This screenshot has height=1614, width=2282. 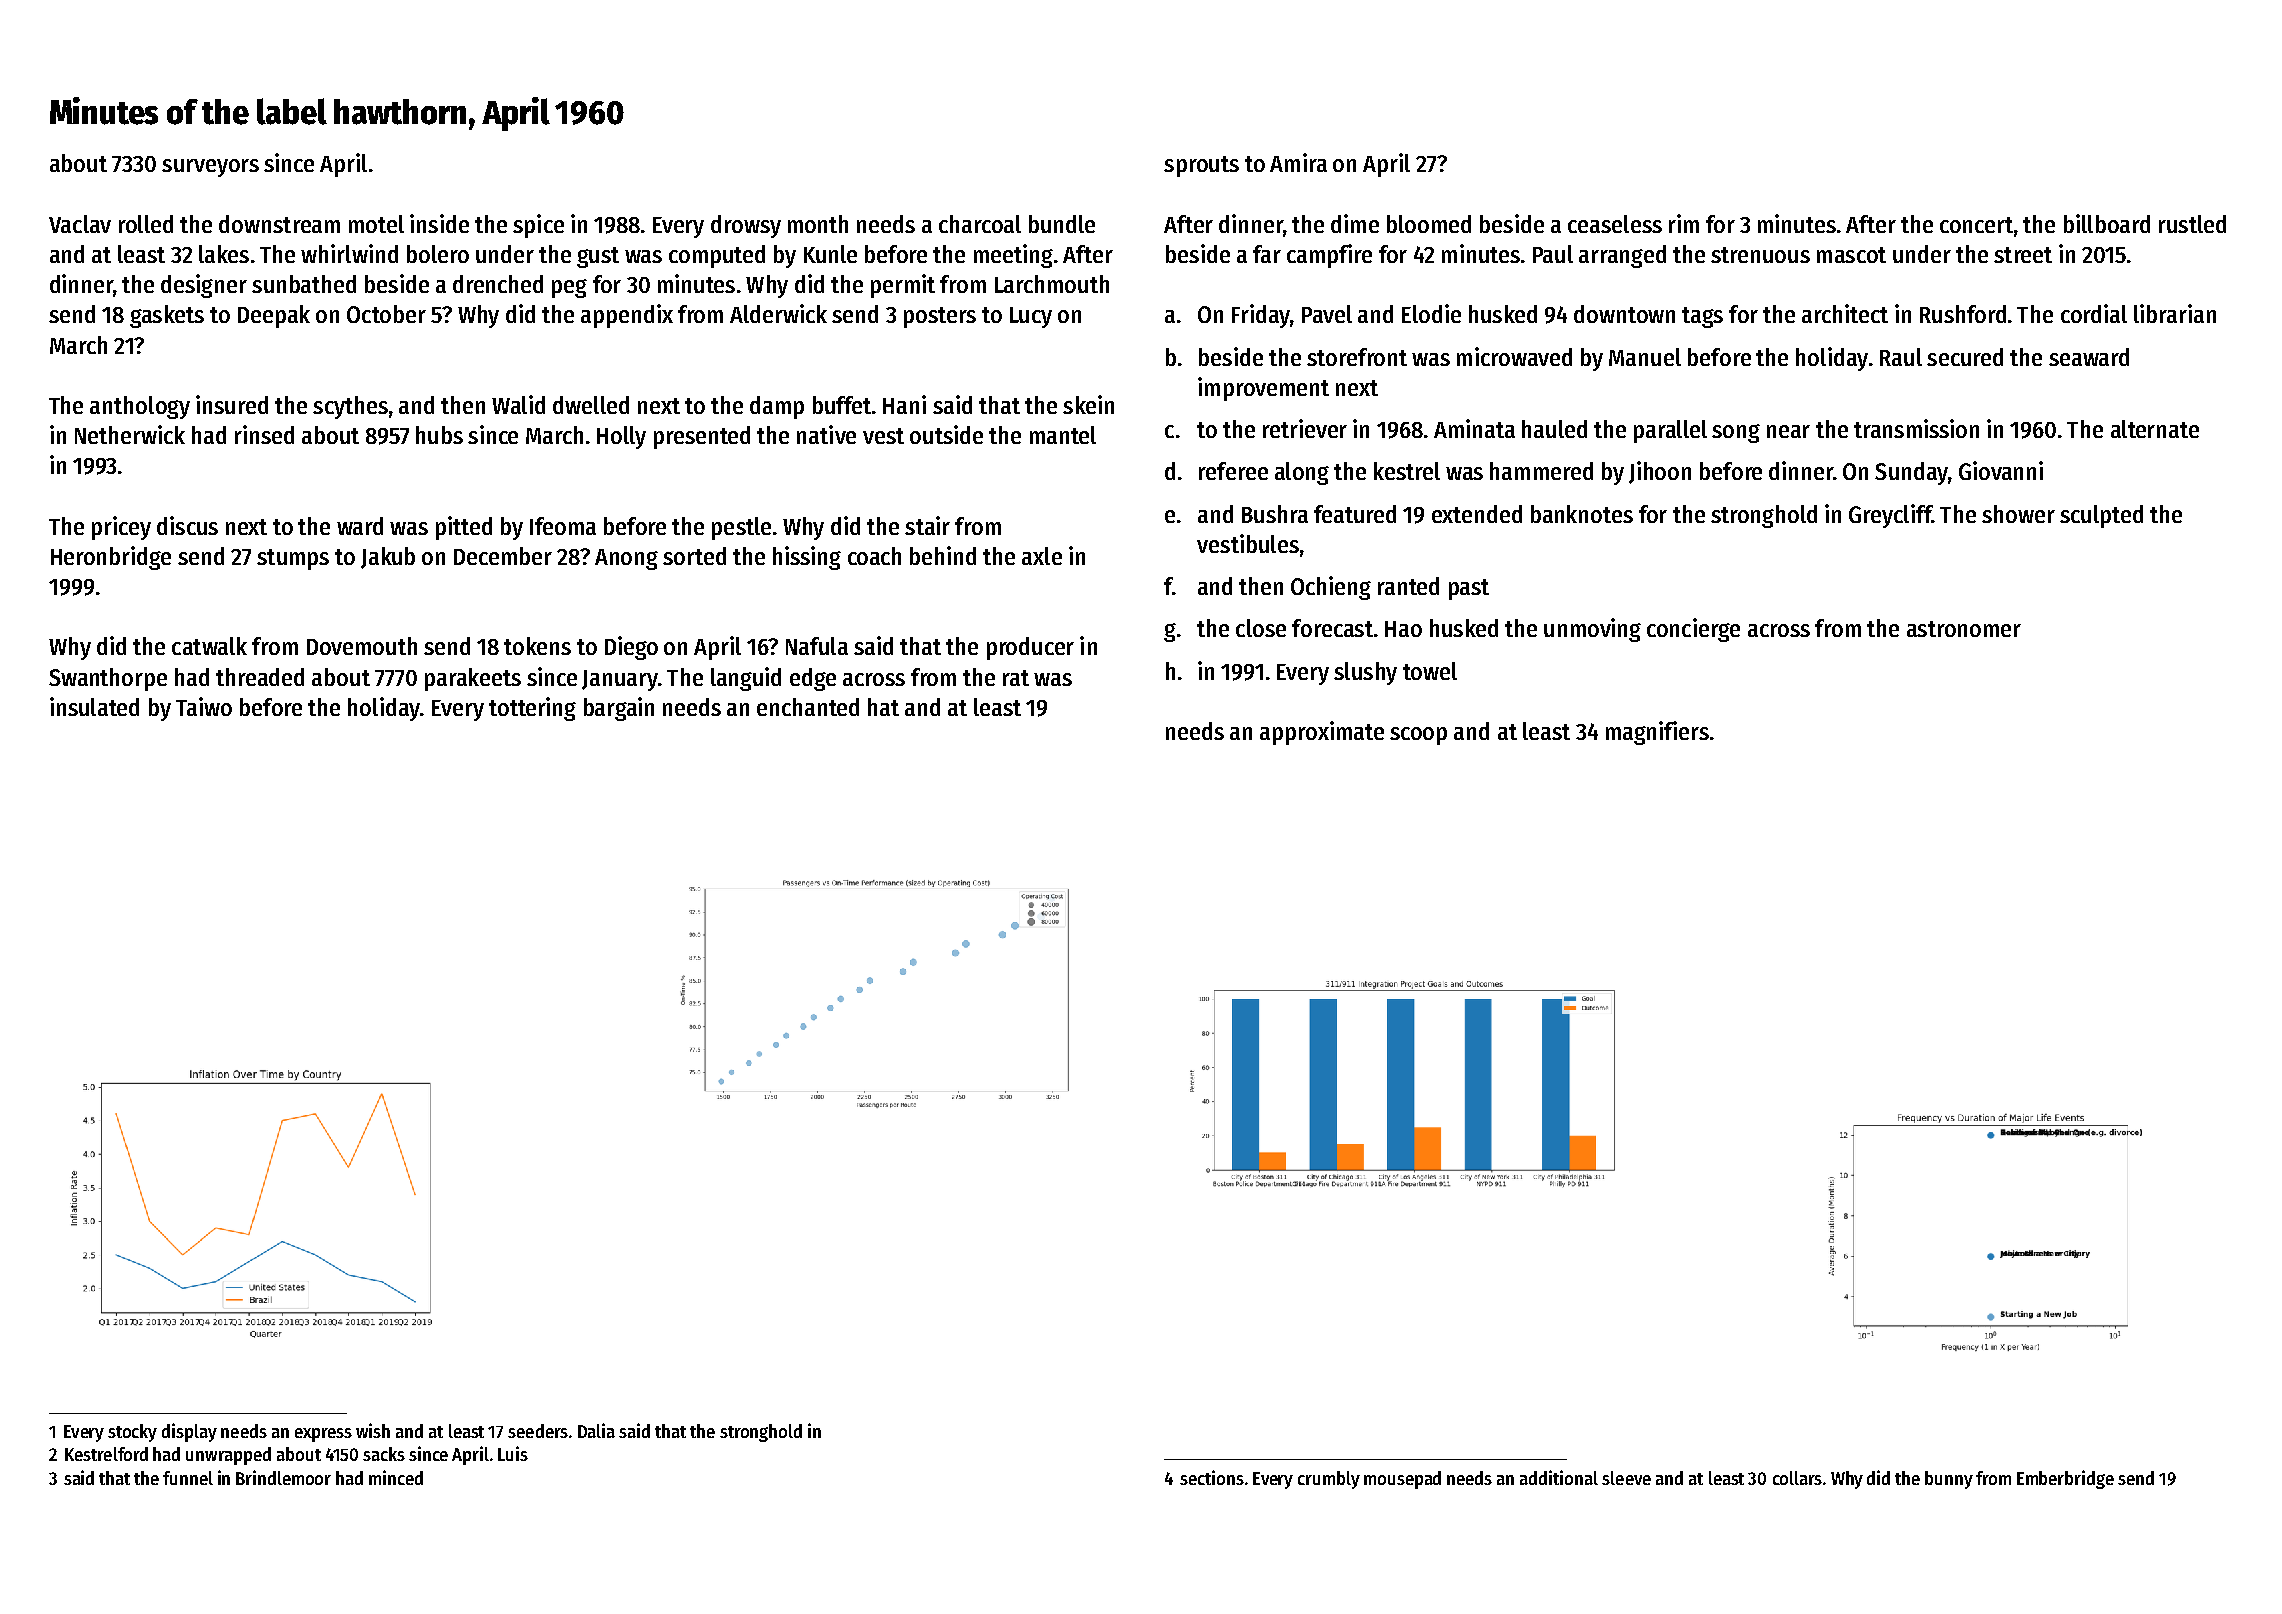 What do you see at coordinates (1212, 1477) in the screenshot?
I see `sections` at bounding box center [1212, 1477].
